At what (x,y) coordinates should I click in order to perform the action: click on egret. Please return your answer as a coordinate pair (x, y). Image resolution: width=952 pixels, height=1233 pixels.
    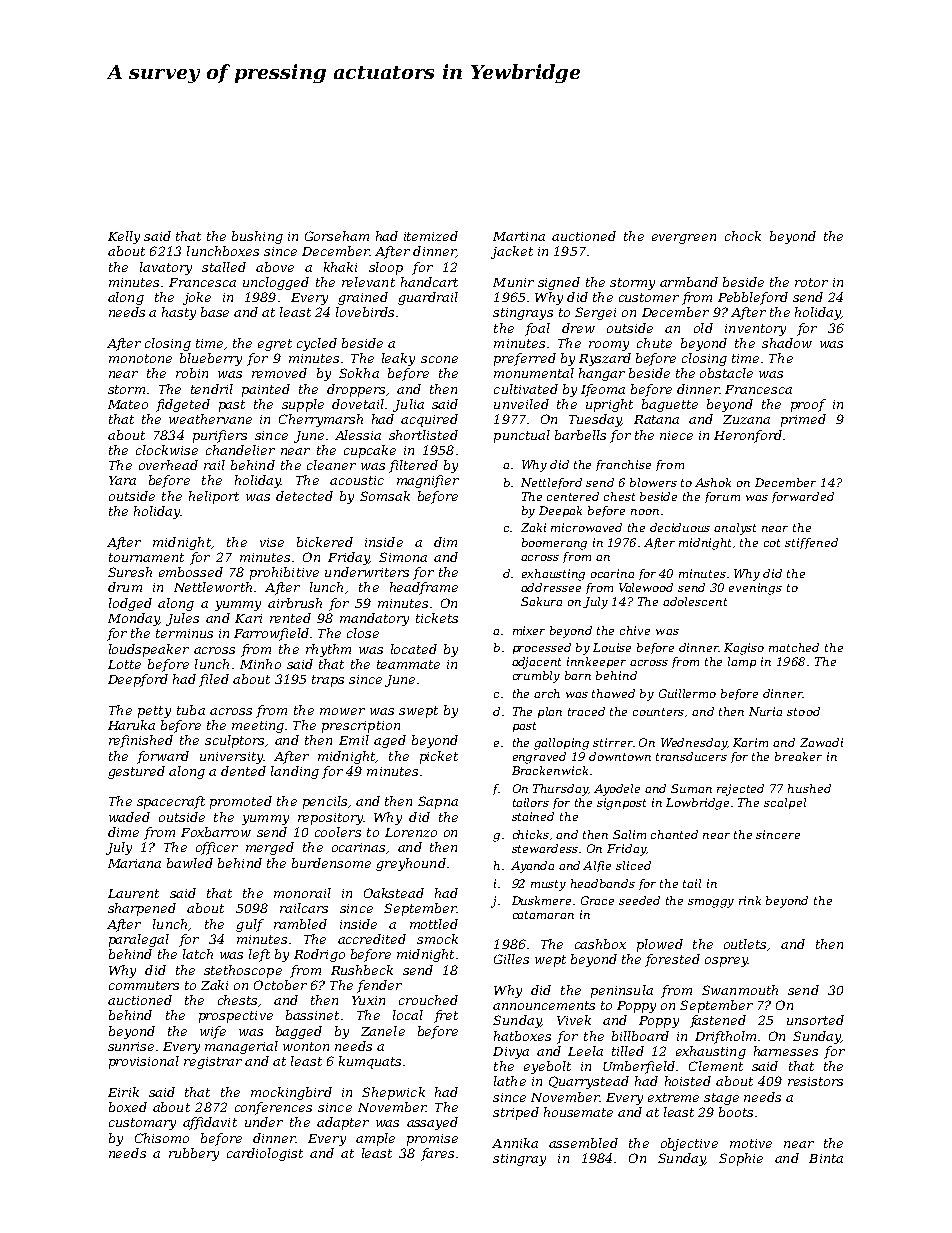
    Looking at the image, I should click on (275, 345).
